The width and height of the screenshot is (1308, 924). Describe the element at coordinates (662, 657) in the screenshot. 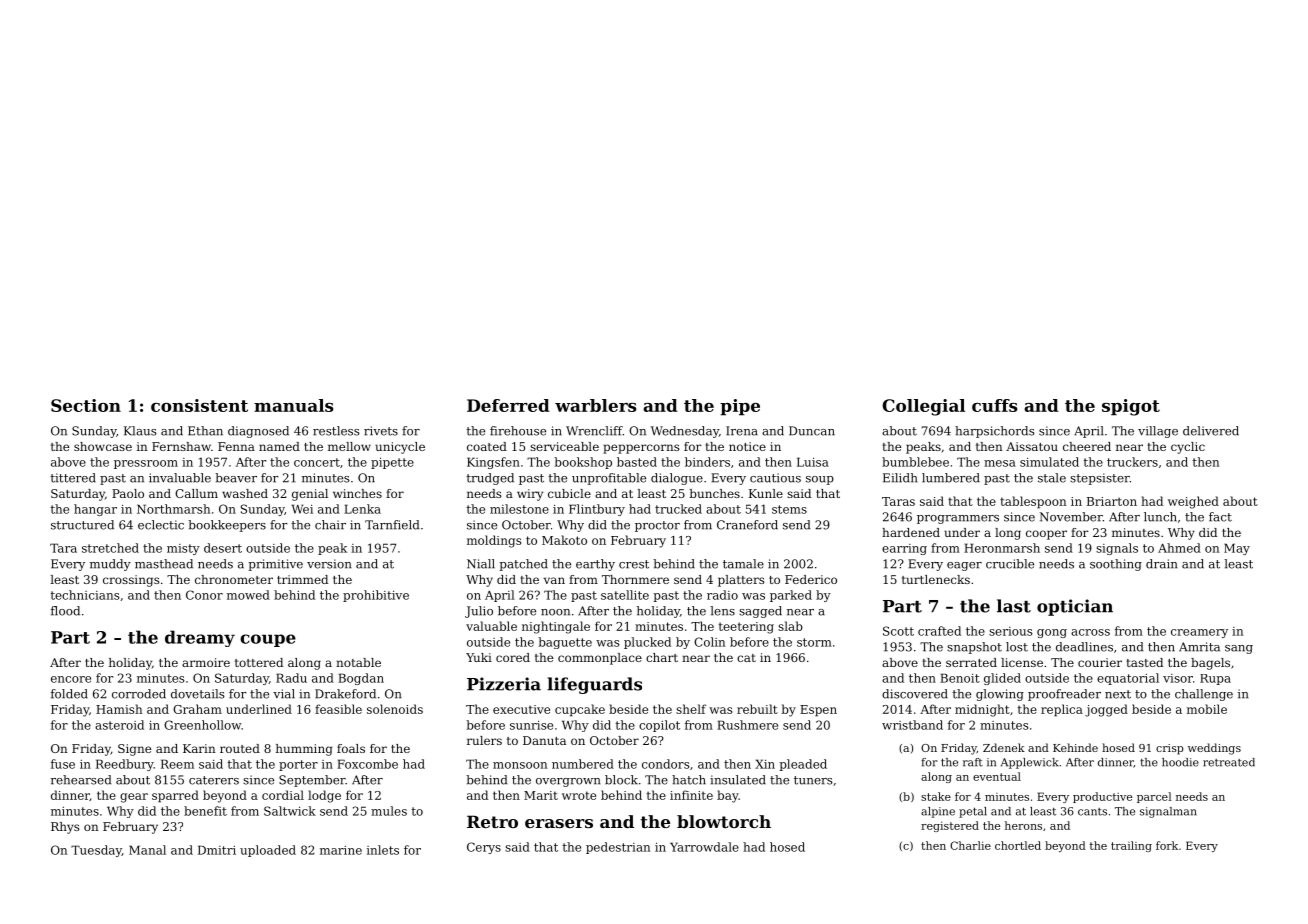

I see `chart` at that location.
